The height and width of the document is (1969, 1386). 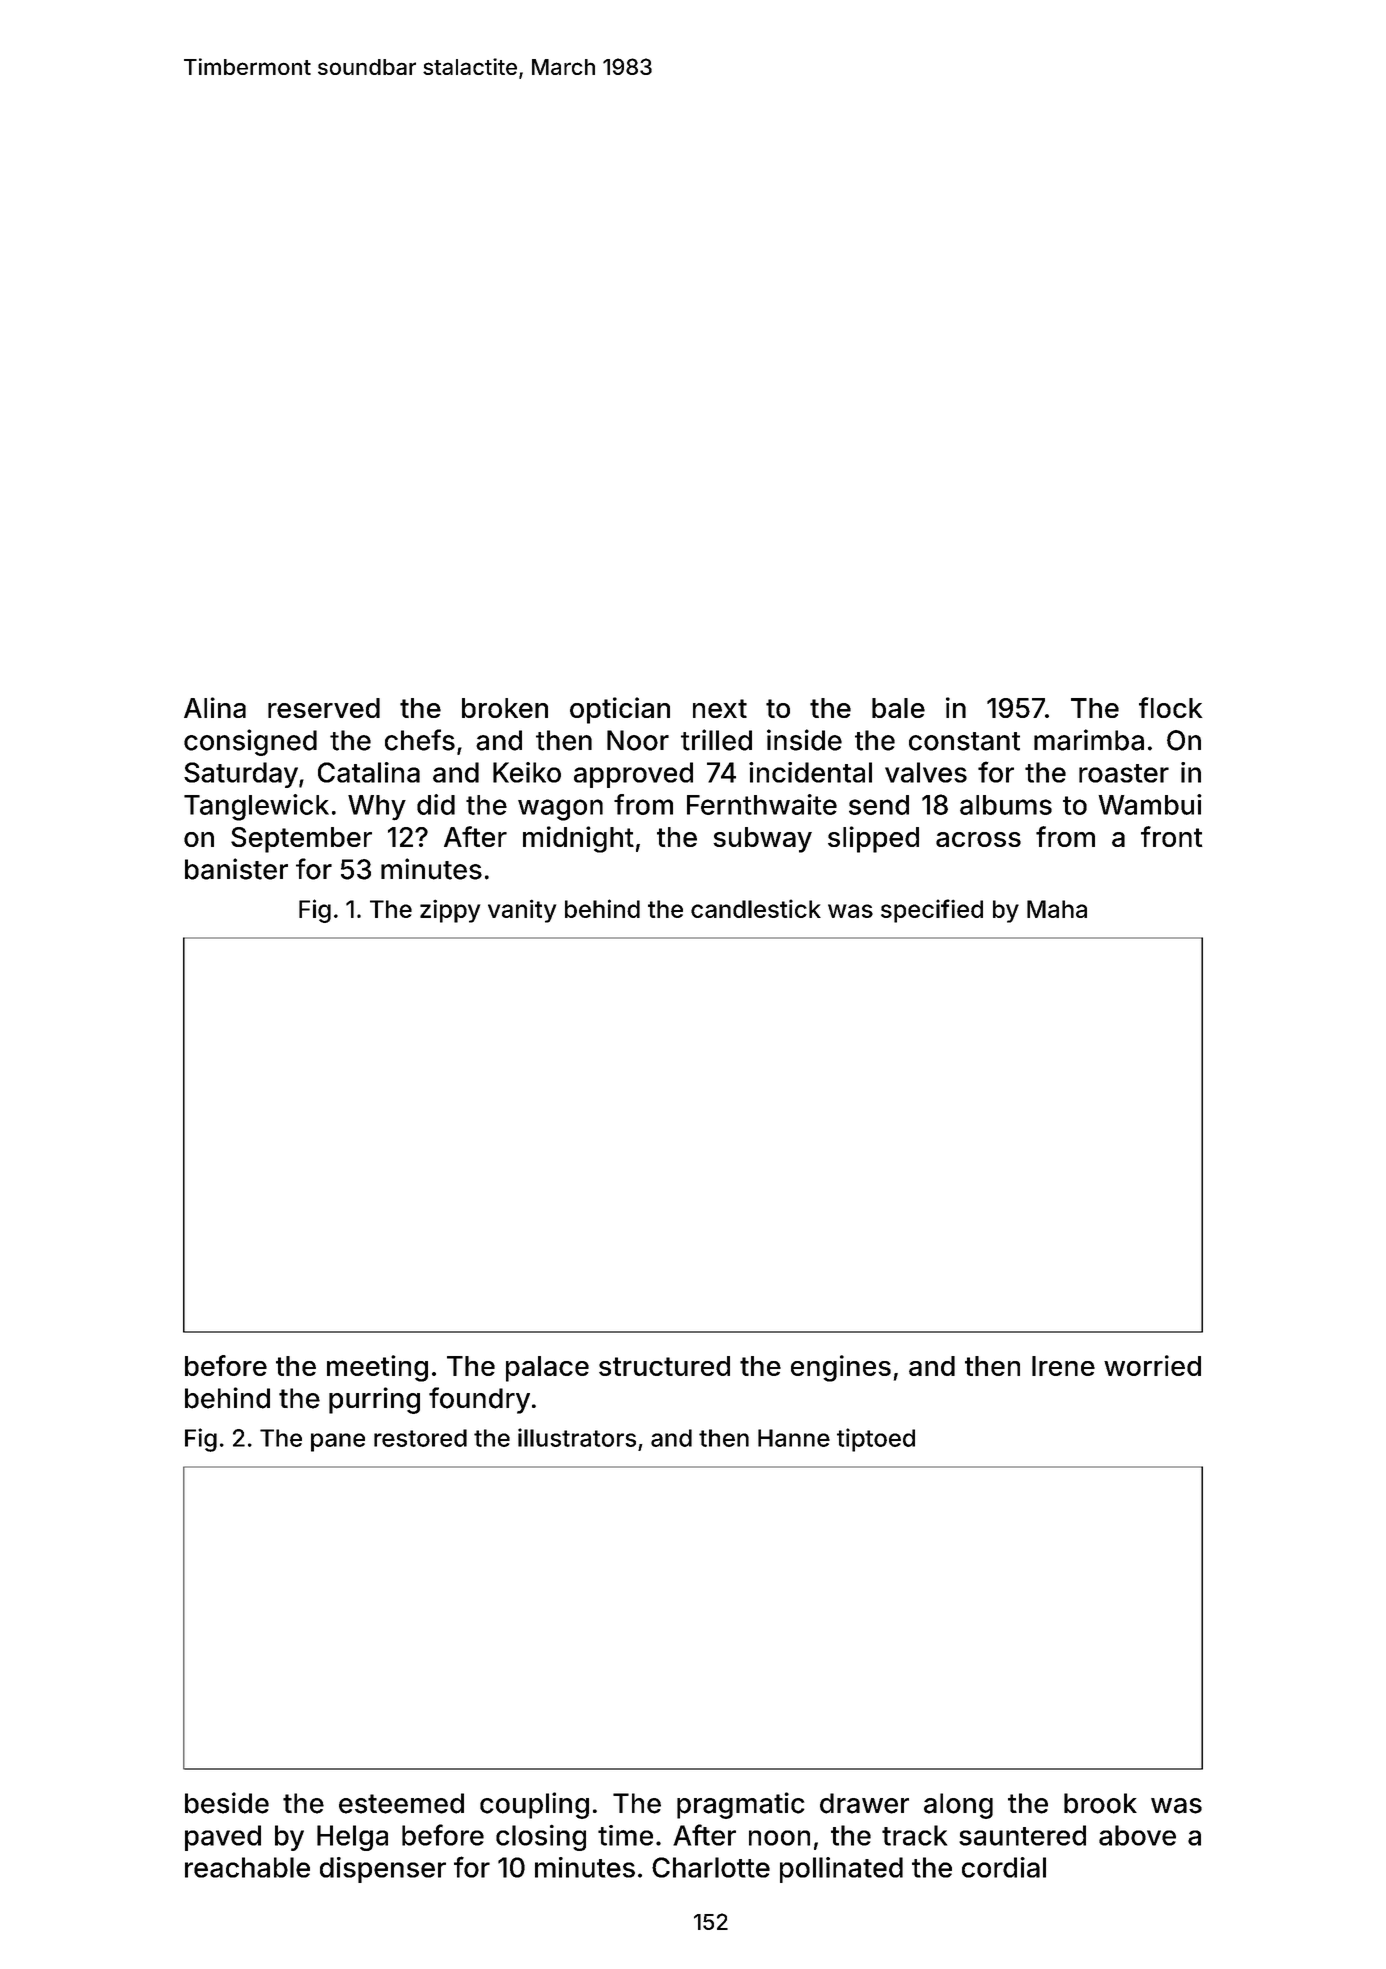 What do you see at coordinates (1004, 1867) in the document?
I see `cordial` at bounding box center [1004, 1867].
